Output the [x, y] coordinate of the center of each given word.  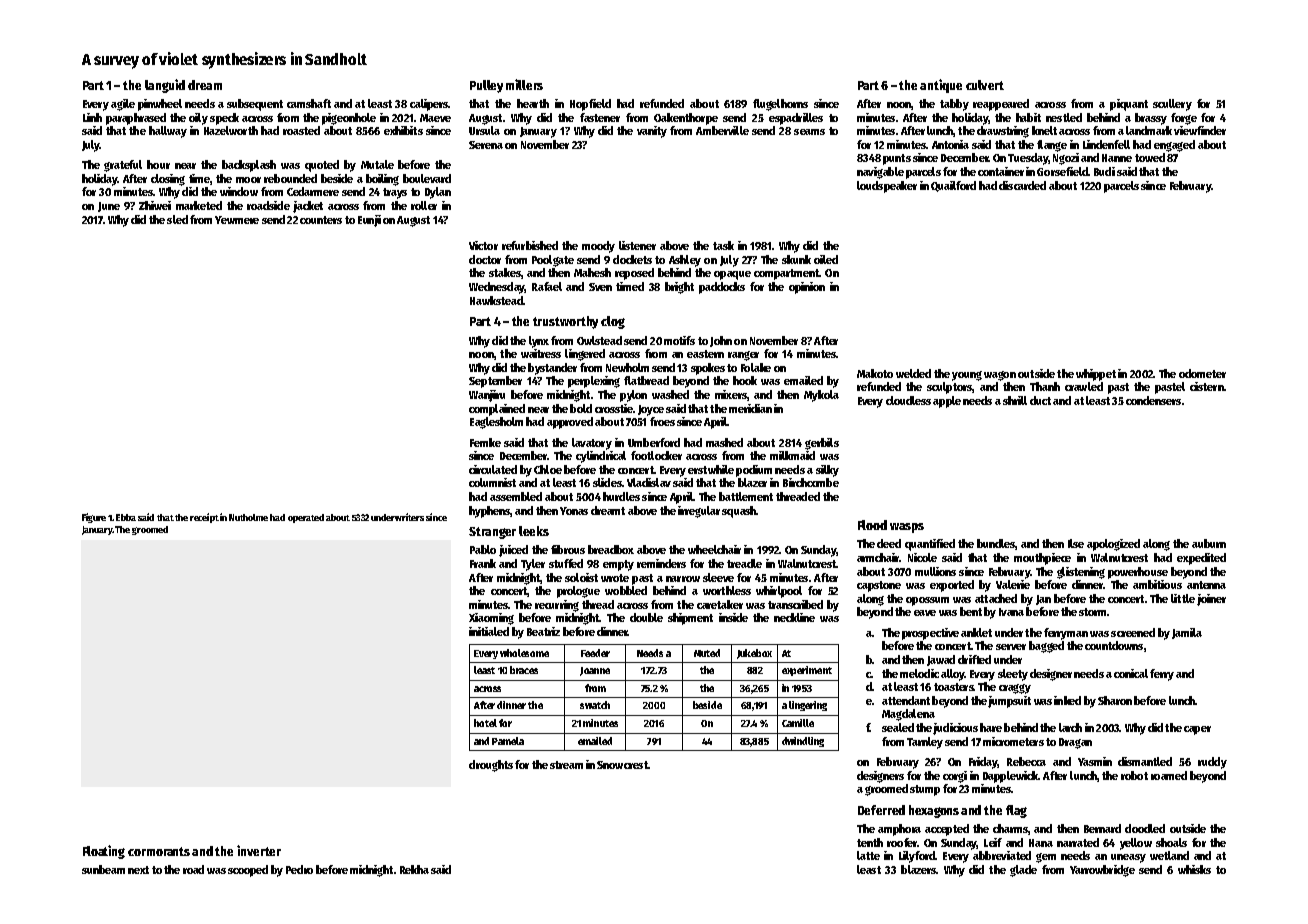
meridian [750, 408]
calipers [429, 105]
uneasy [1128, 858]
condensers [1153, 400]
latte [868, 855]
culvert [985, 85]
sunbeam [103, 869]
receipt [204, 518]
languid [165, 86]
